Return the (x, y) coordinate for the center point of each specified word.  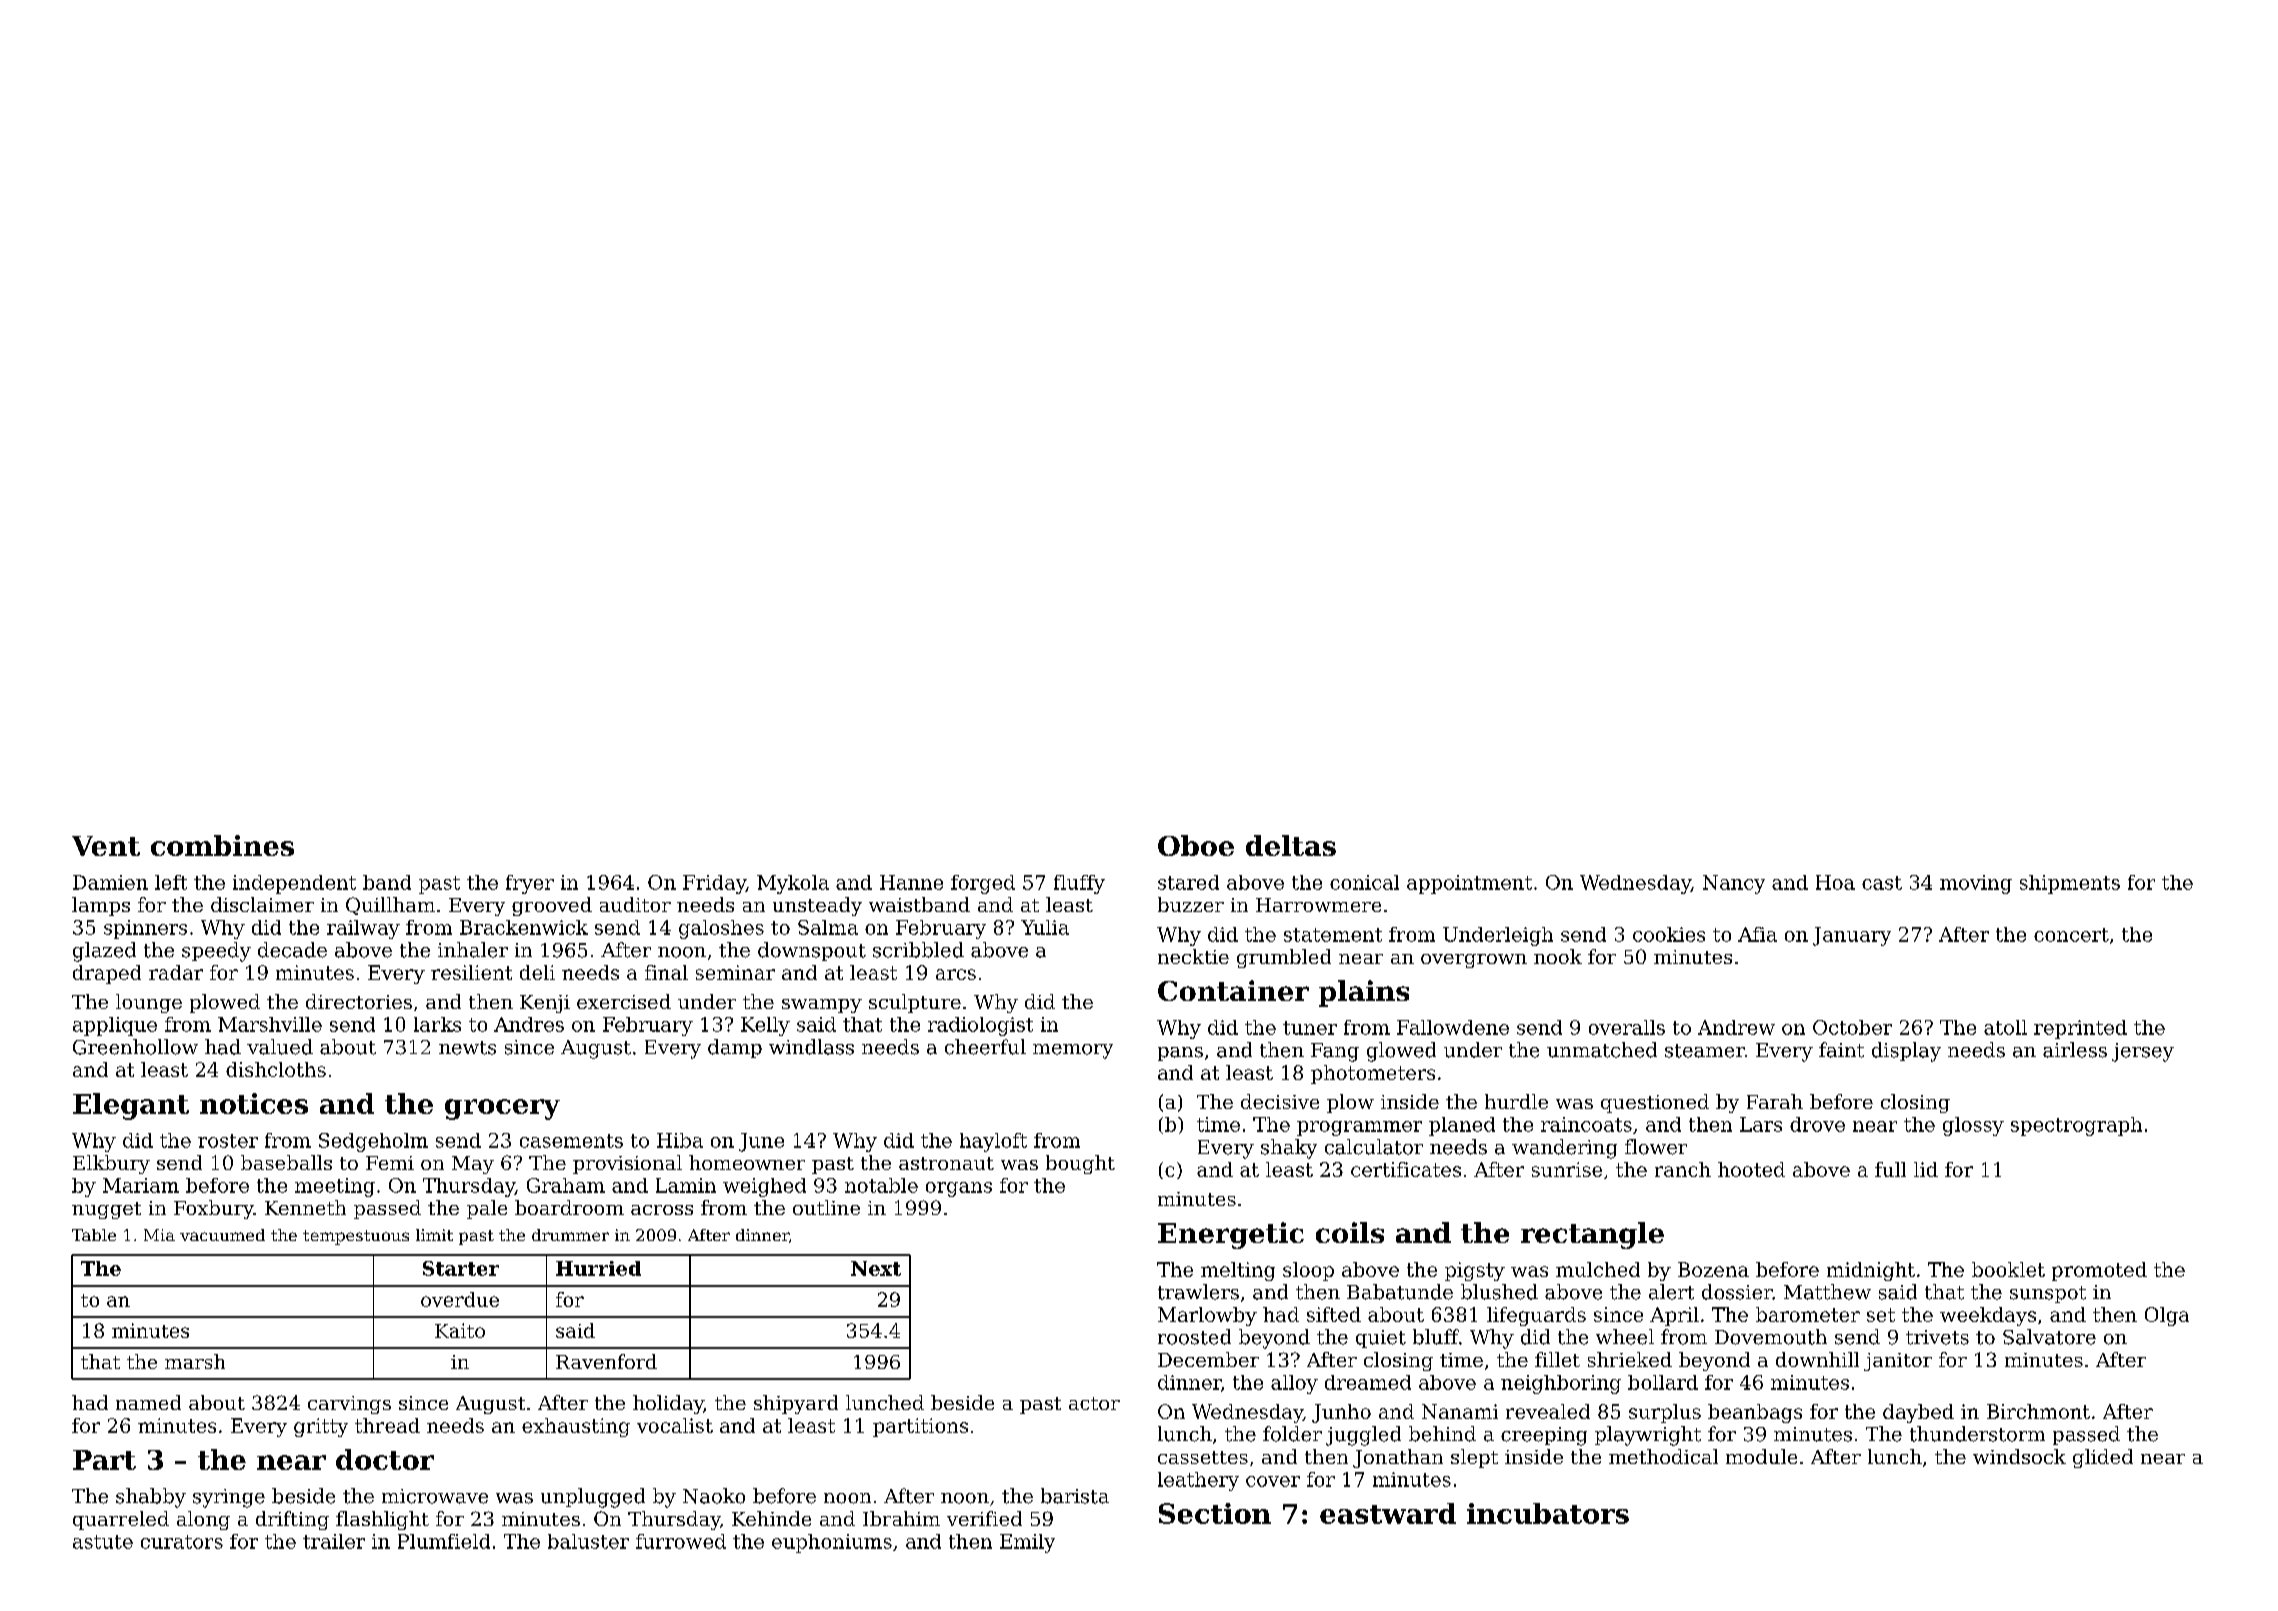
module (1761, 1456)
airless (2075, 1050)
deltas (1291, 845)
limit (434, 1235)
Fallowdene (1453, 1027)
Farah (1775, 1101)
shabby (151, 1498)
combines (222, 845)
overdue (460, 1299)
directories (359, 1001)
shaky (1289, 1149)
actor (1094, 1403)
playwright (1648, 1436)
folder (1292, 1434)
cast (1882, 883)
